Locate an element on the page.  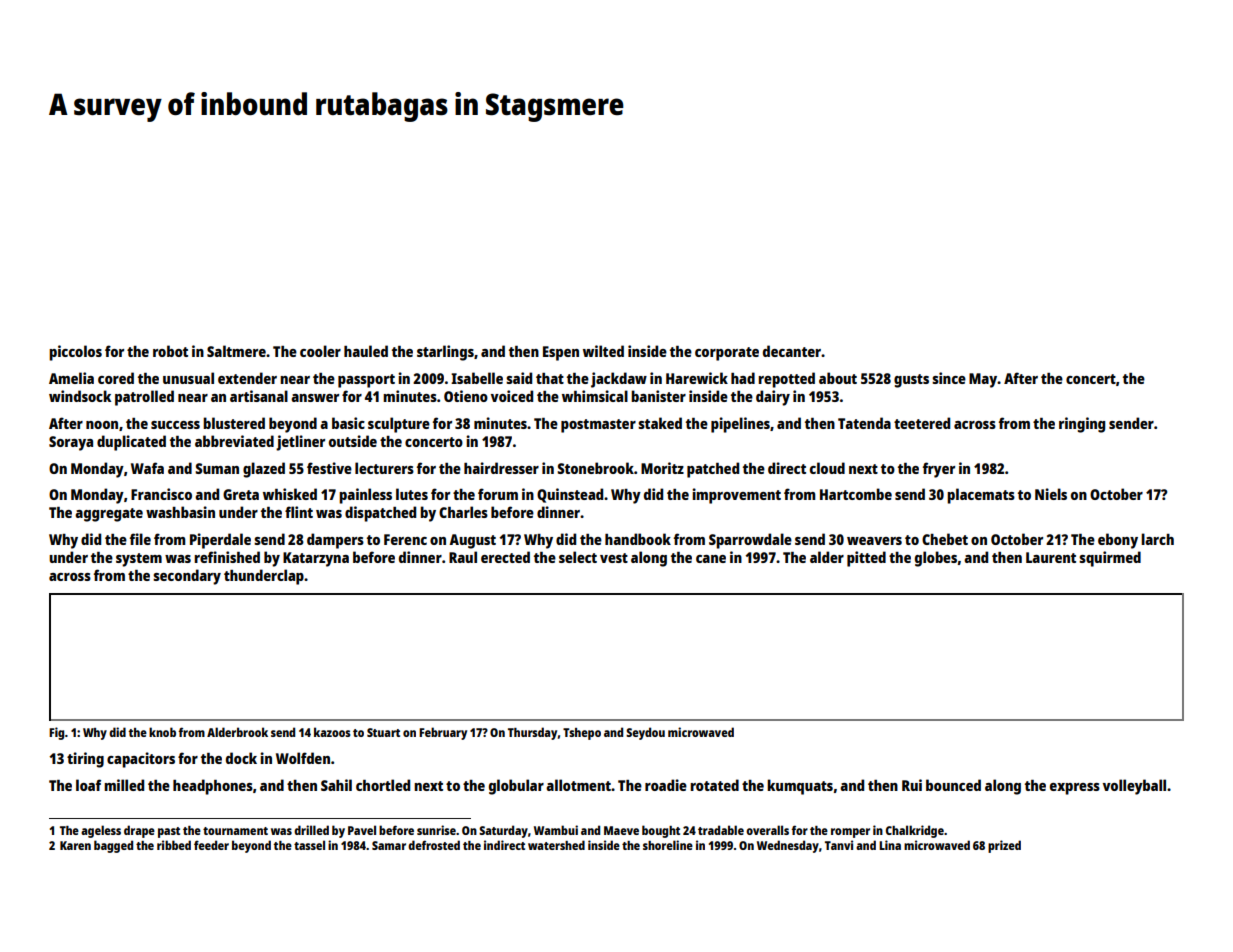
piccolos is located at coordinates (75, 353).
